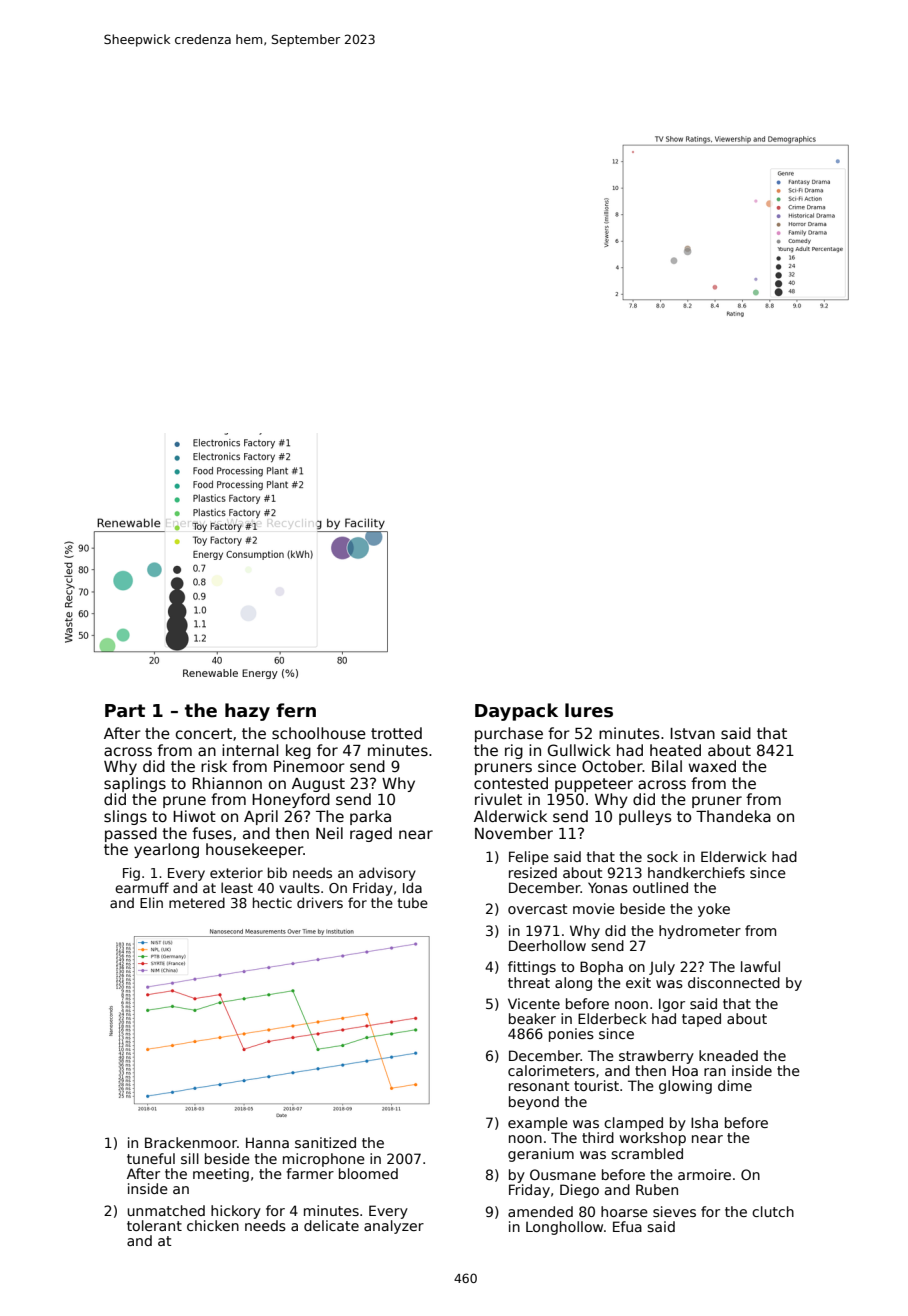 The height and width of the image is (1316, 908). What do you see at coordinates (267, 1142) in the image?
I see `Hanna` at bounding box center [267, 1142].
